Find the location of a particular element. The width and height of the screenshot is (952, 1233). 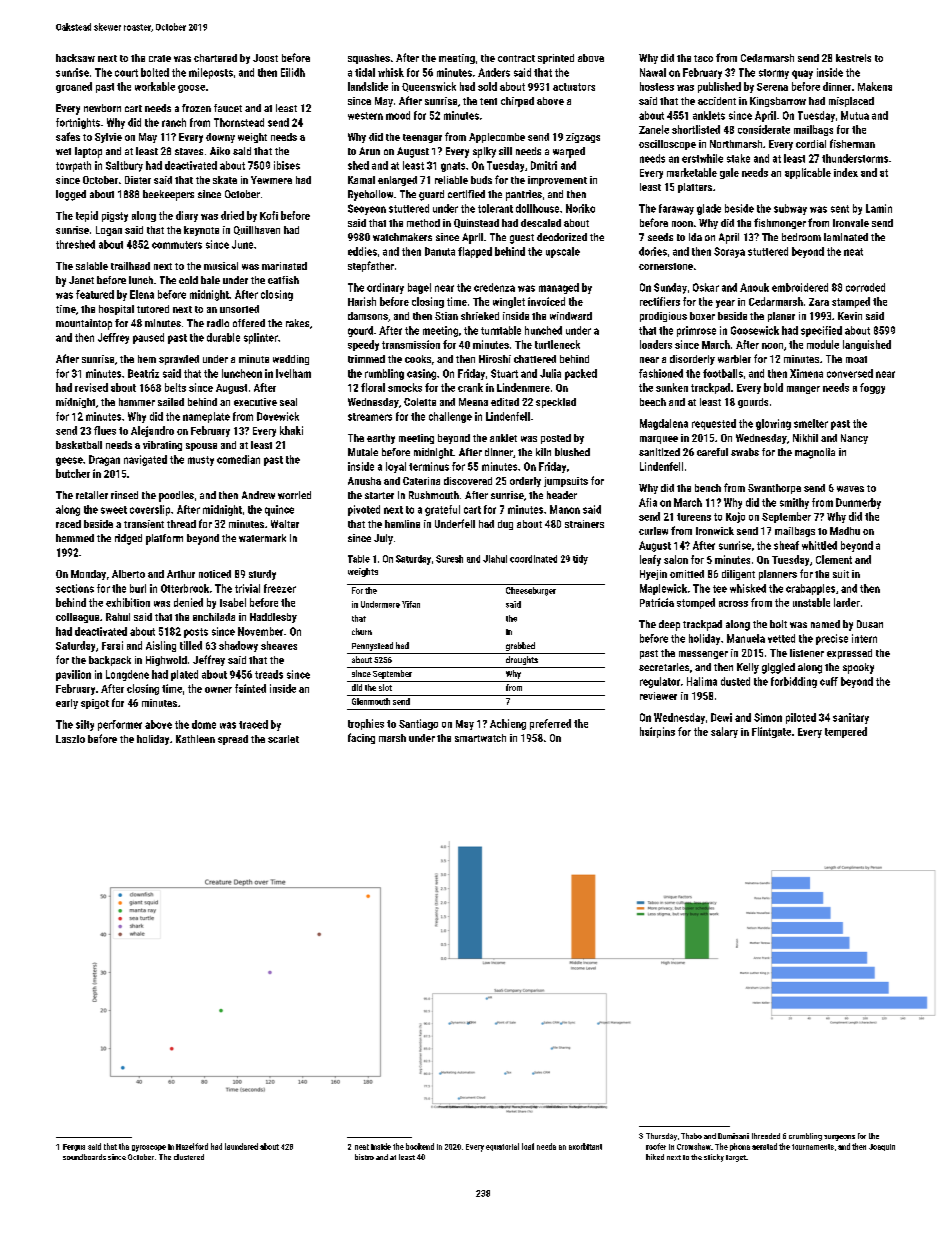

Fergus is located at coordinates (74, 1147).
